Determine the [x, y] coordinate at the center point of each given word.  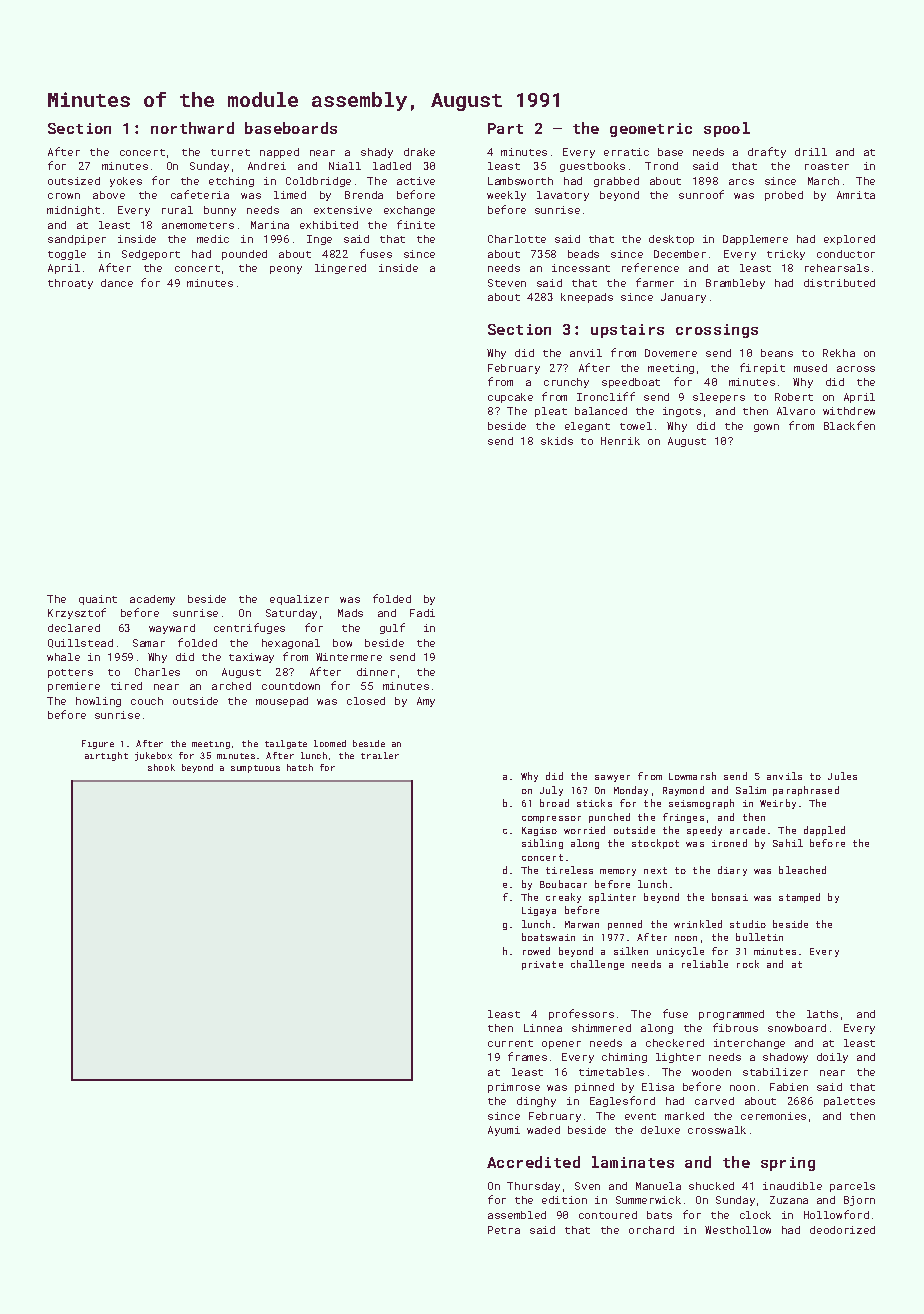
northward [192, 128]
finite [416, 224]
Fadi [422, 613]
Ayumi [504, 1131]
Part [505, 128]
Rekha [839, 353]
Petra [504, 1230]
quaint [98, 600]
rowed [536, 951]
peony [286, 270]
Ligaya [539, 911]
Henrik [620, 441]
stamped [799, 898]
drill [811, 152]
